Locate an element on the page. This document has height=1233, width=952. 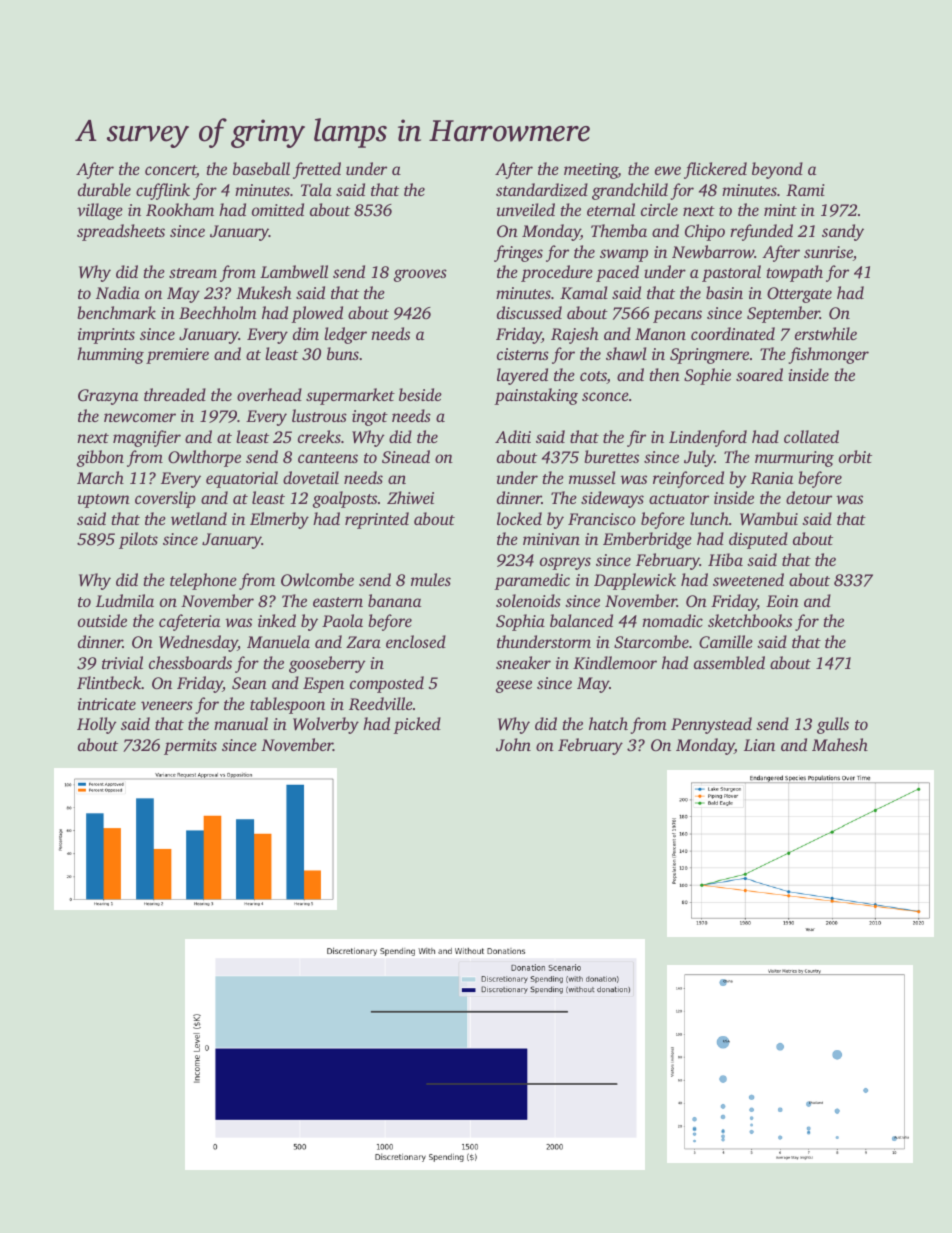
Mukesh is located at coordinates (264, 292).
